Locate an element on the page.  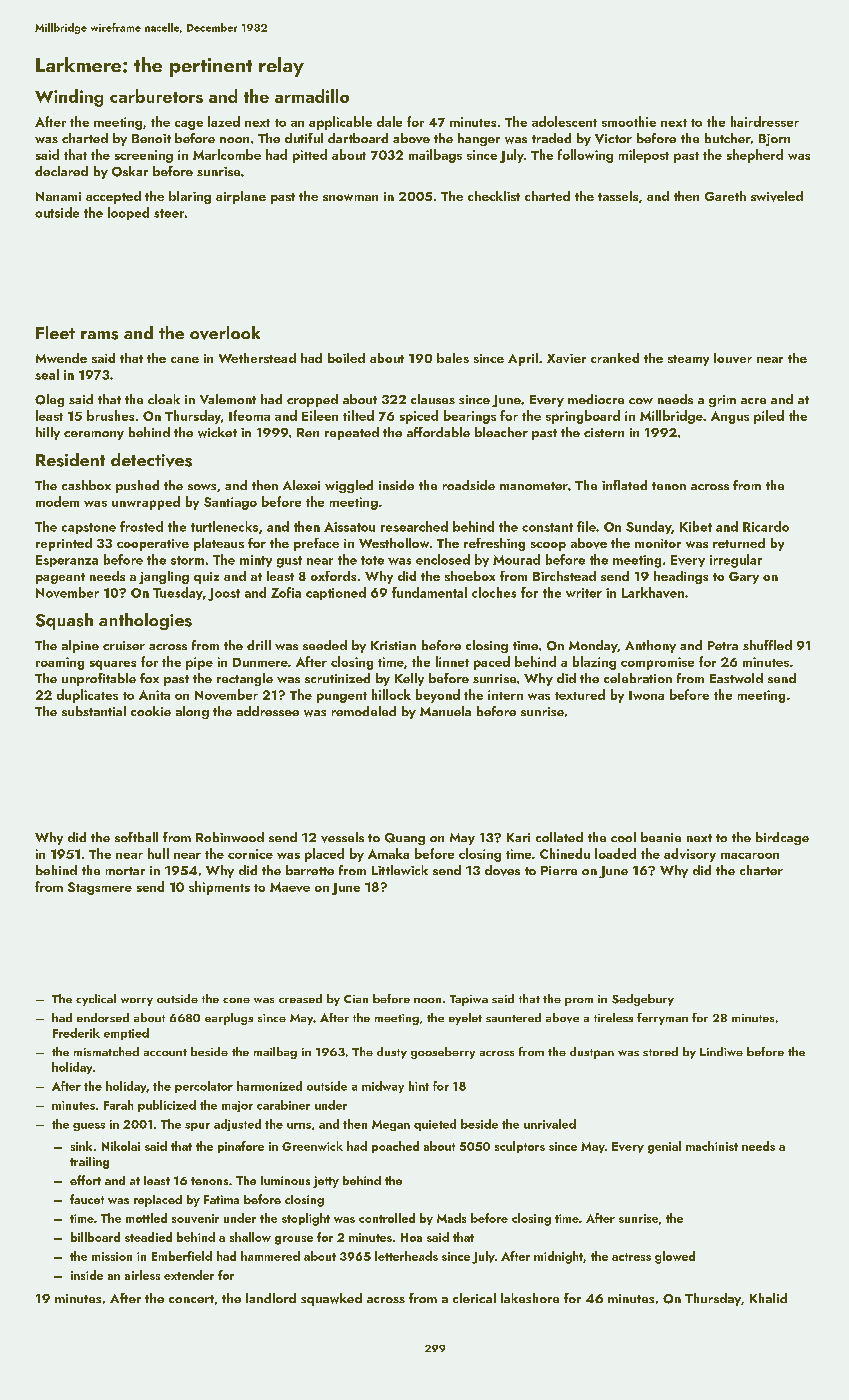
boiled is located at coordinates (346, 358).
